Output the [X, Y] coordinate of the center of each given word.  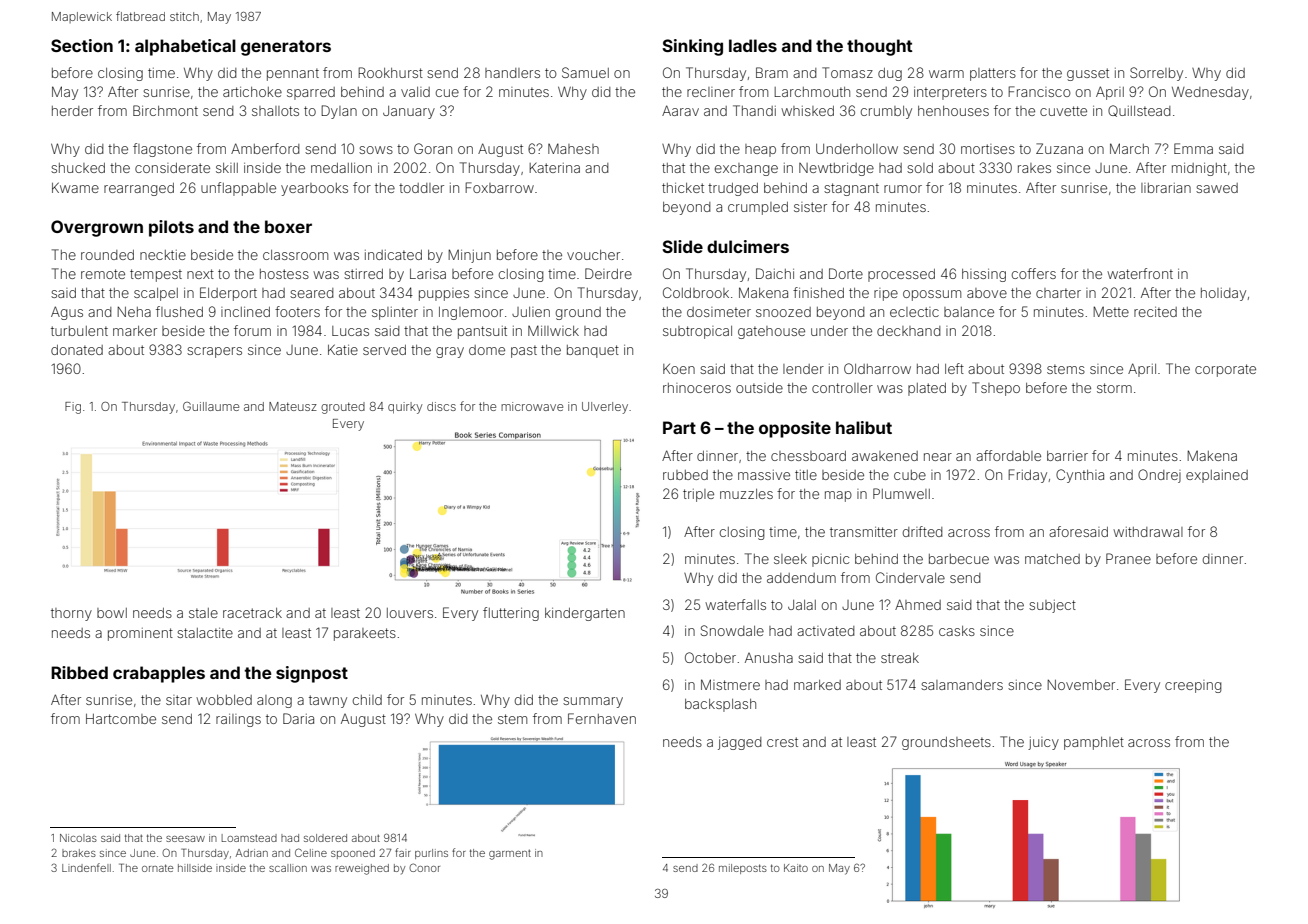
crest [782, 742]
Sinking [692, 47]
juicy [1043, 743]
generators [286, 48]
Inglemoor [471, 313]
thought [880, 47]
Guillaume [211, 406]
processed [901, 275]
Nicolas [78, 838]
